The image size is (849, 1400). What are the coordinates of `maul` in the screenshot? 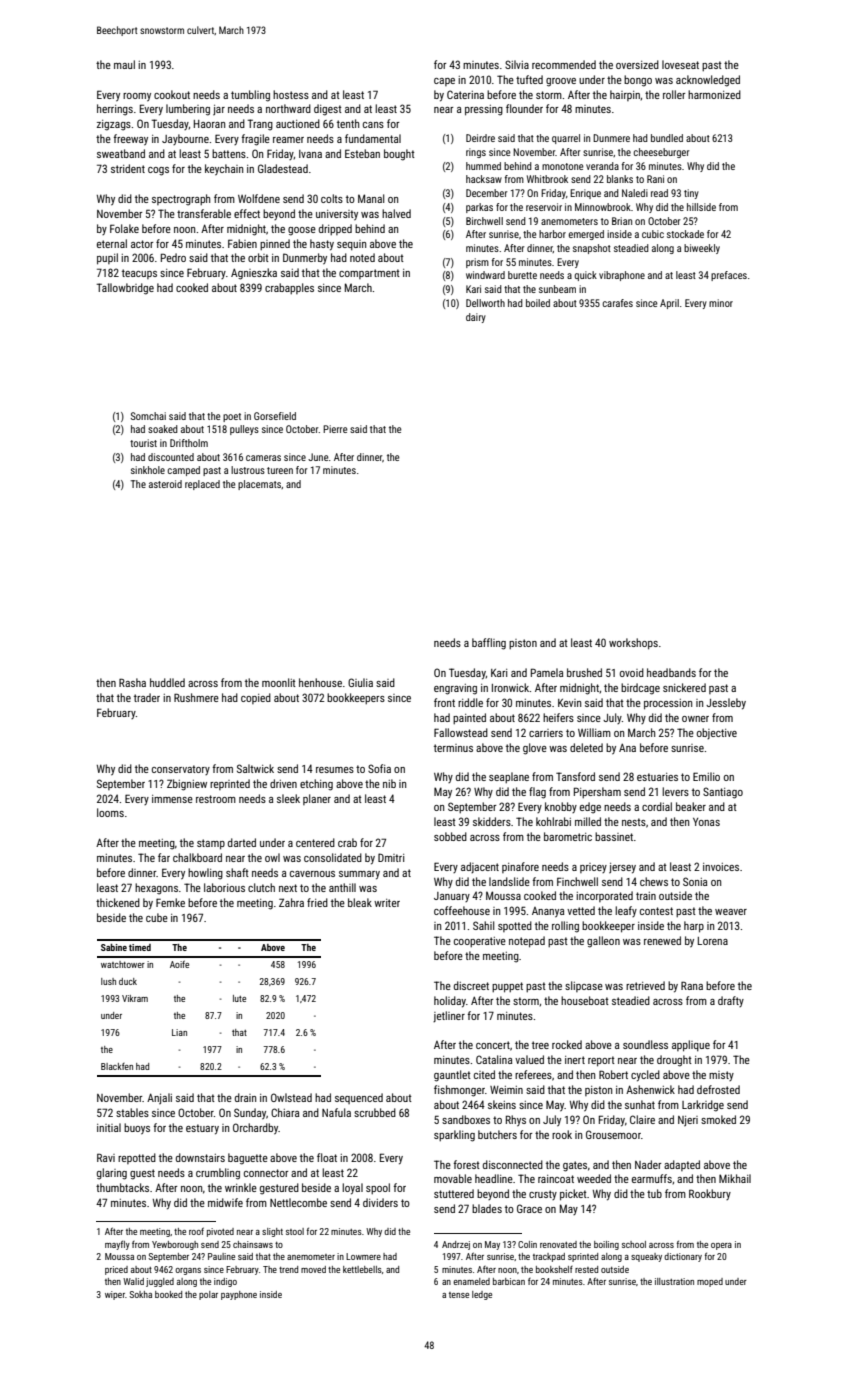 It's located at (124, 64).
